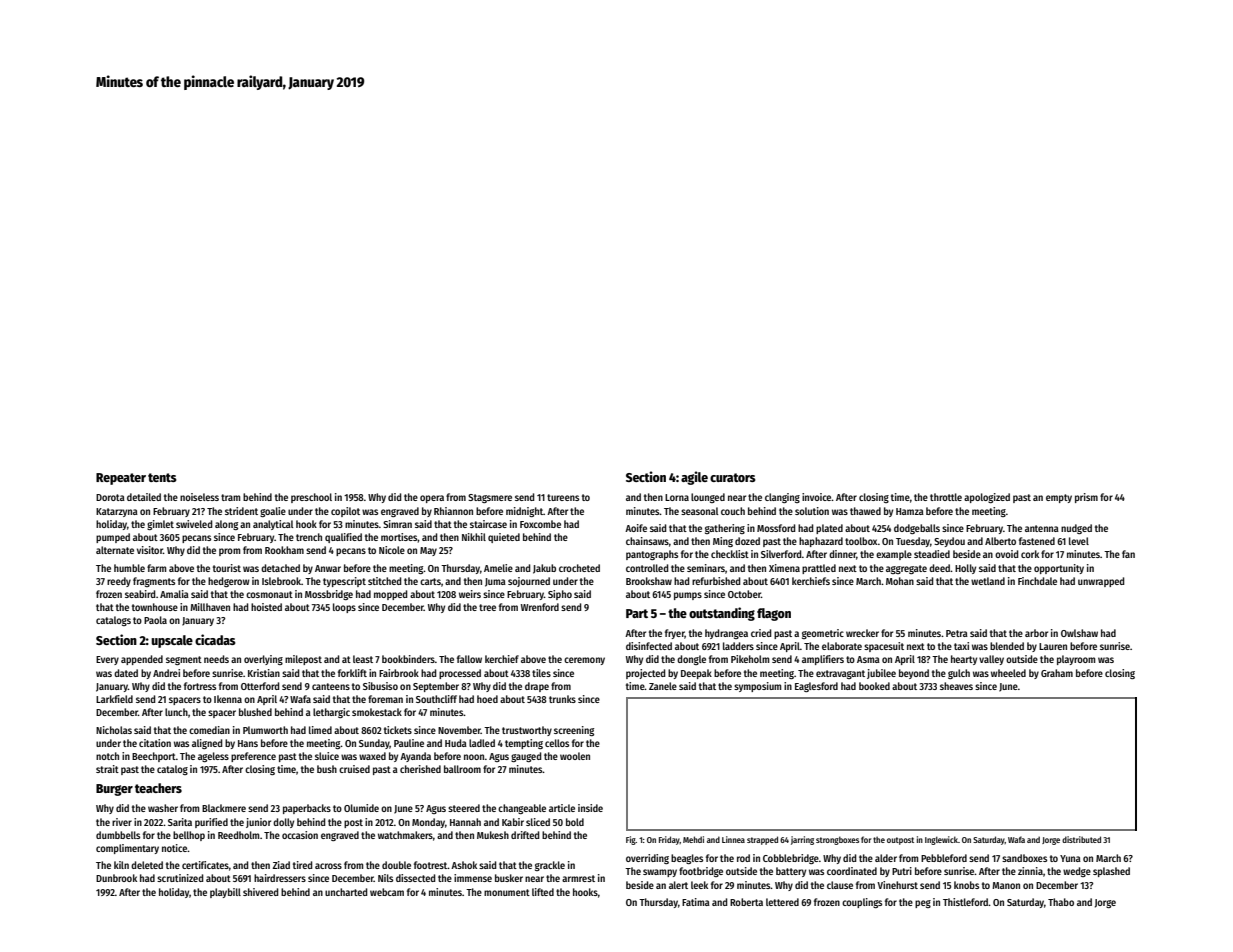 This document has width=1233, height=952. Describe the element at coordinates (956, 686) in the document. I see `sheaves` at that location.
